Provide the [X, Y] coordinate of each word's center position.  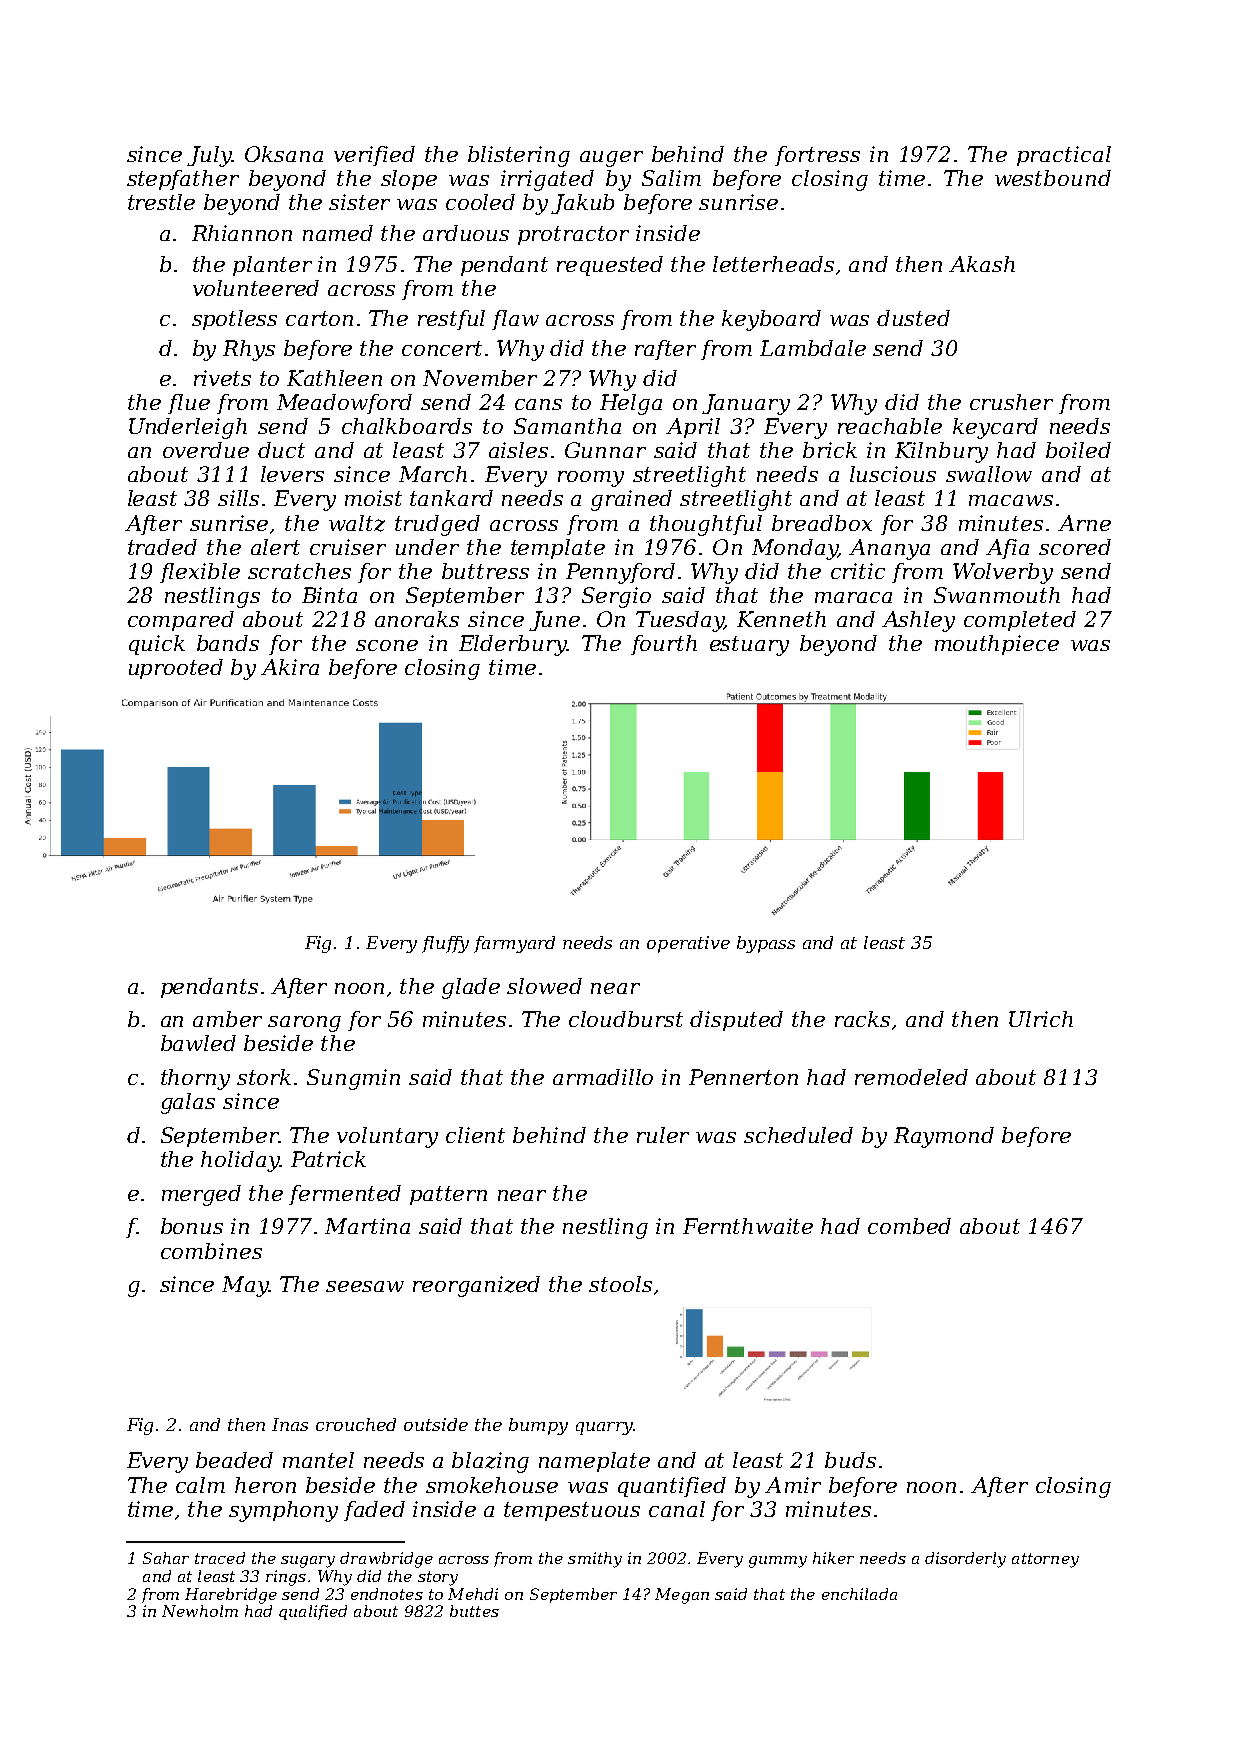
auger [611, 159]
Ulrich [1041, 1019]
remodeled [911, 1077]
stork [264, 1077]
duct [281, 450]
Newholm [200, 1611]
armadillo [603, 1077]
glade [471, 988]
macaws [1011, 500]
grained [631, 500]
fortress [817, 156]
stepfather [183, 180]
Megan [682, 1596]
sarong [304, 1024]
